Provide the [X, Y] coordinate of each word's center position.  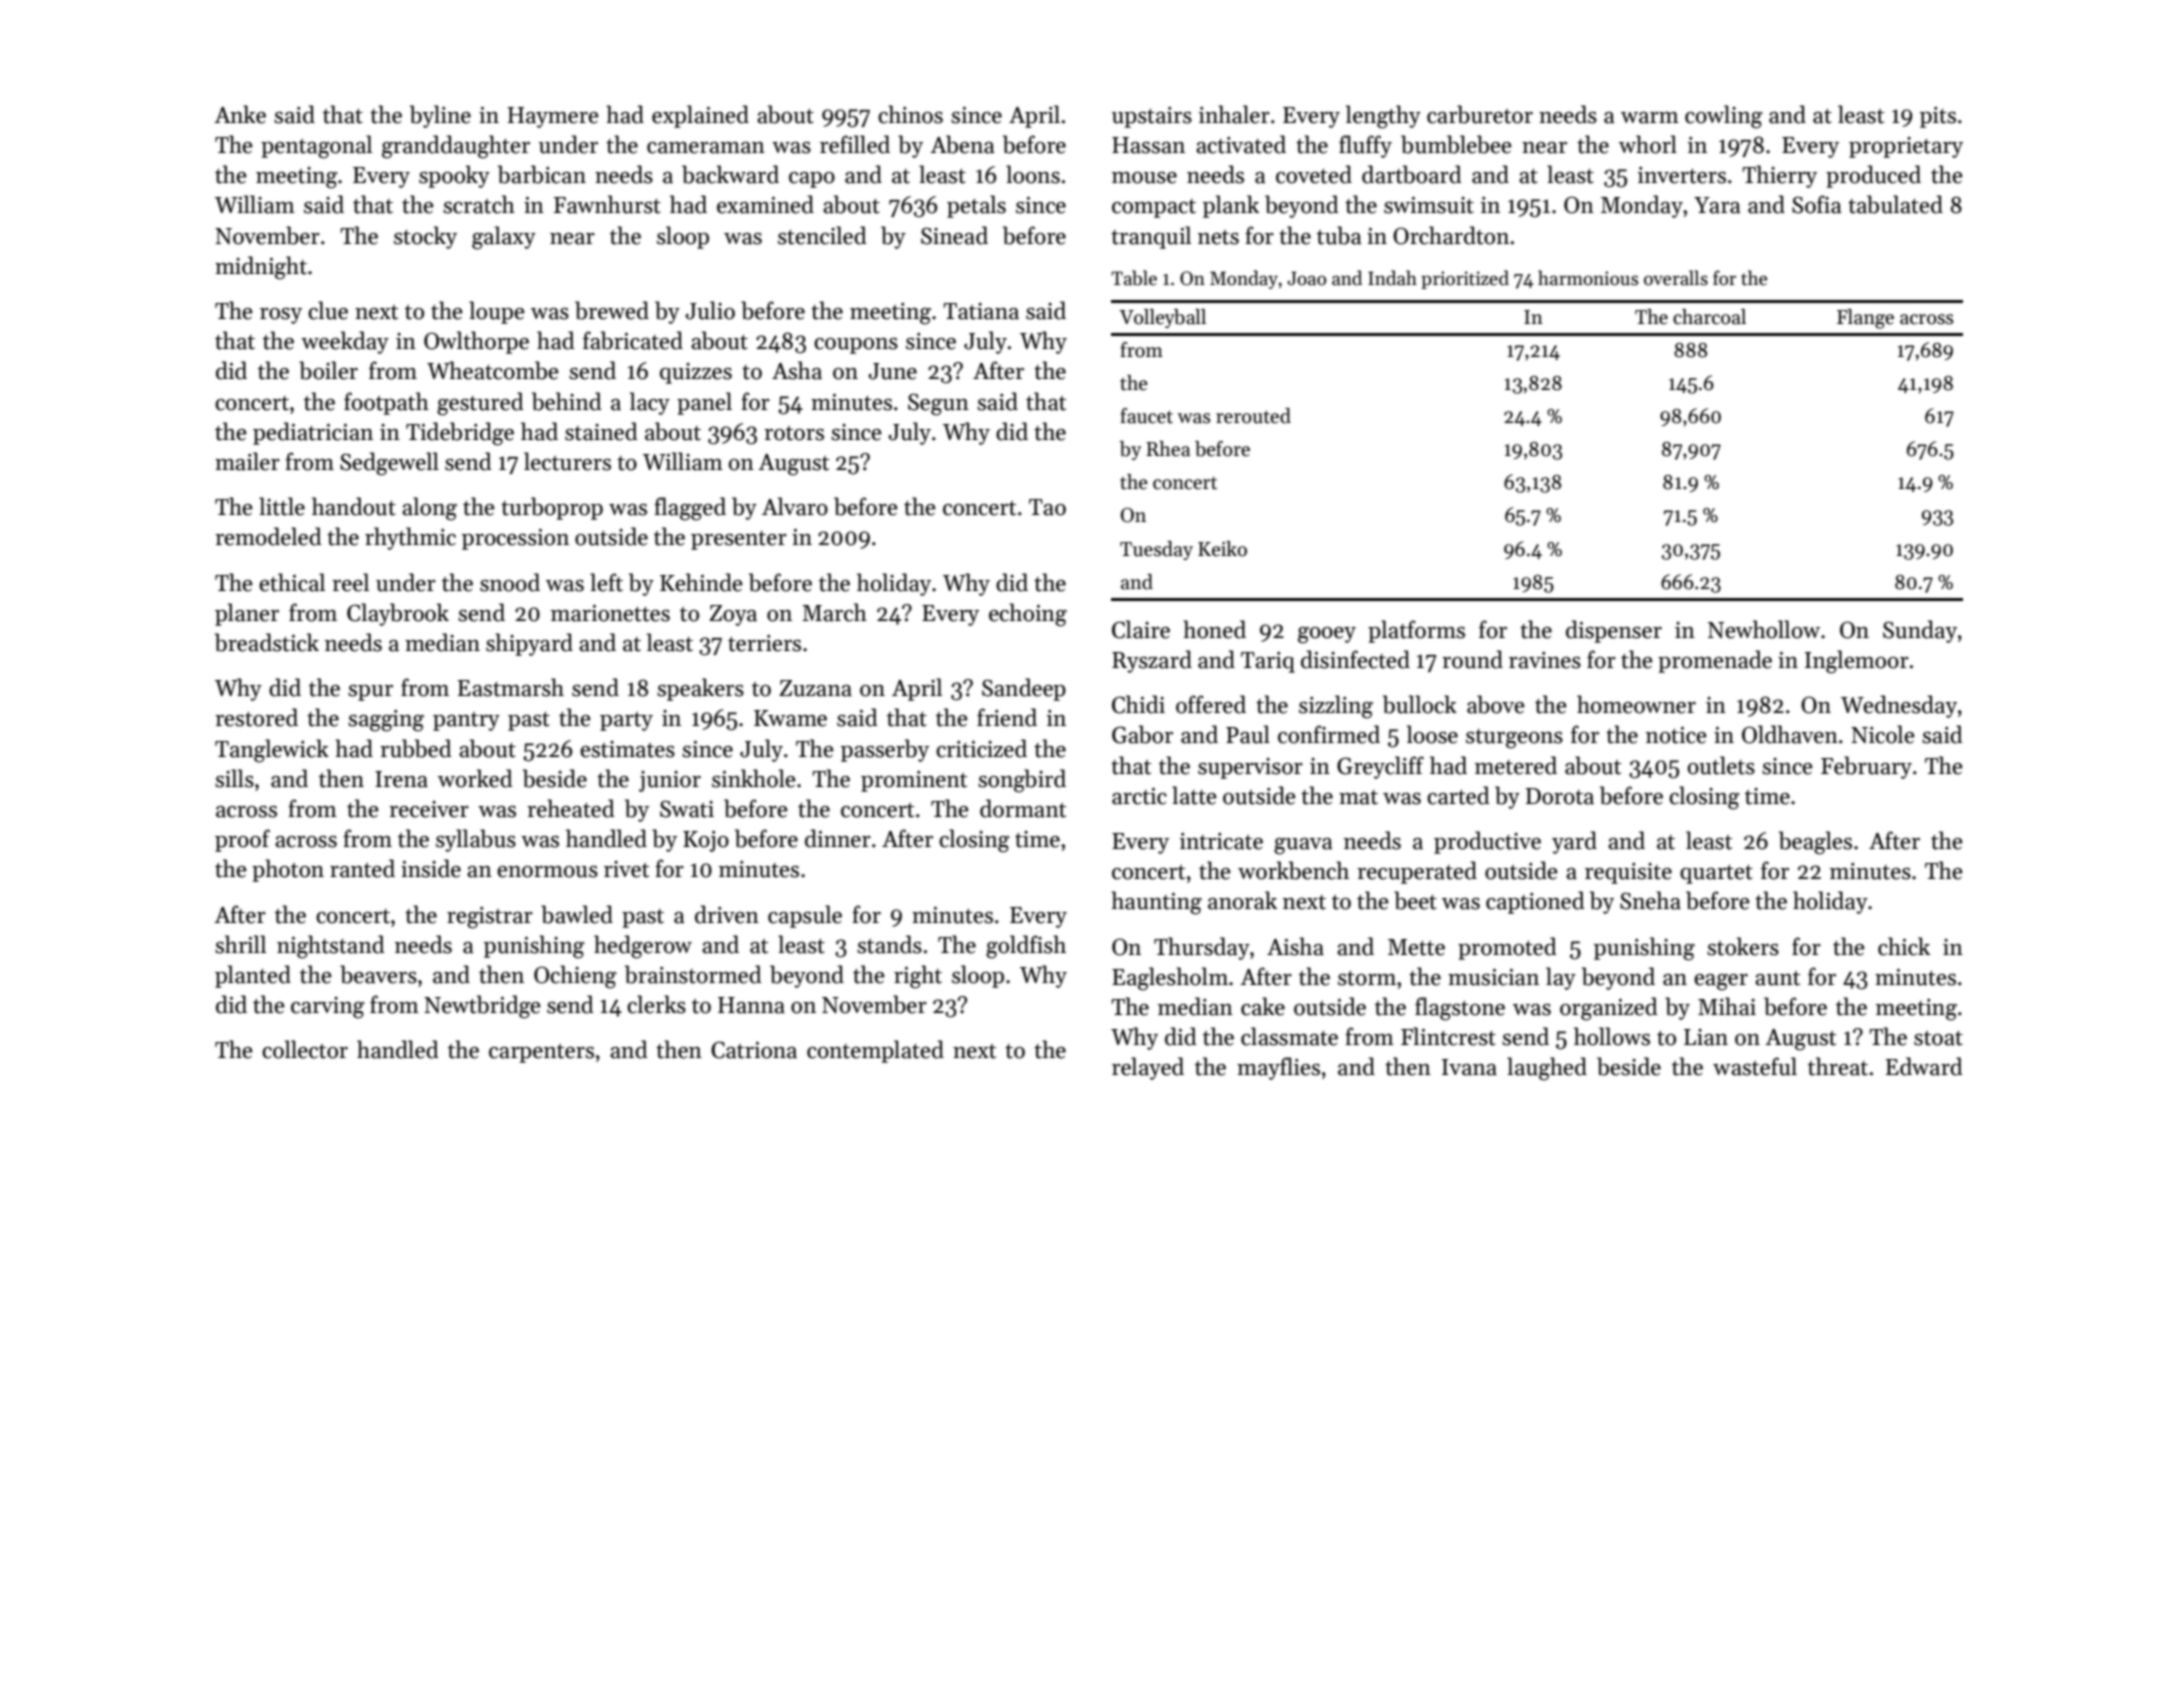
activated [1241, 144]
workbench [1293, 870]
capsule [805, 916]
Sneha [1650, 900]
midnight [261, 268]
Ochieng [575, 977]
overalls [1676, 278]
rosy [281, 316]
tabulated [1895, 204]
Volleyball [1162, 318]
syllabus [476, 840]
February [1866, 767]
